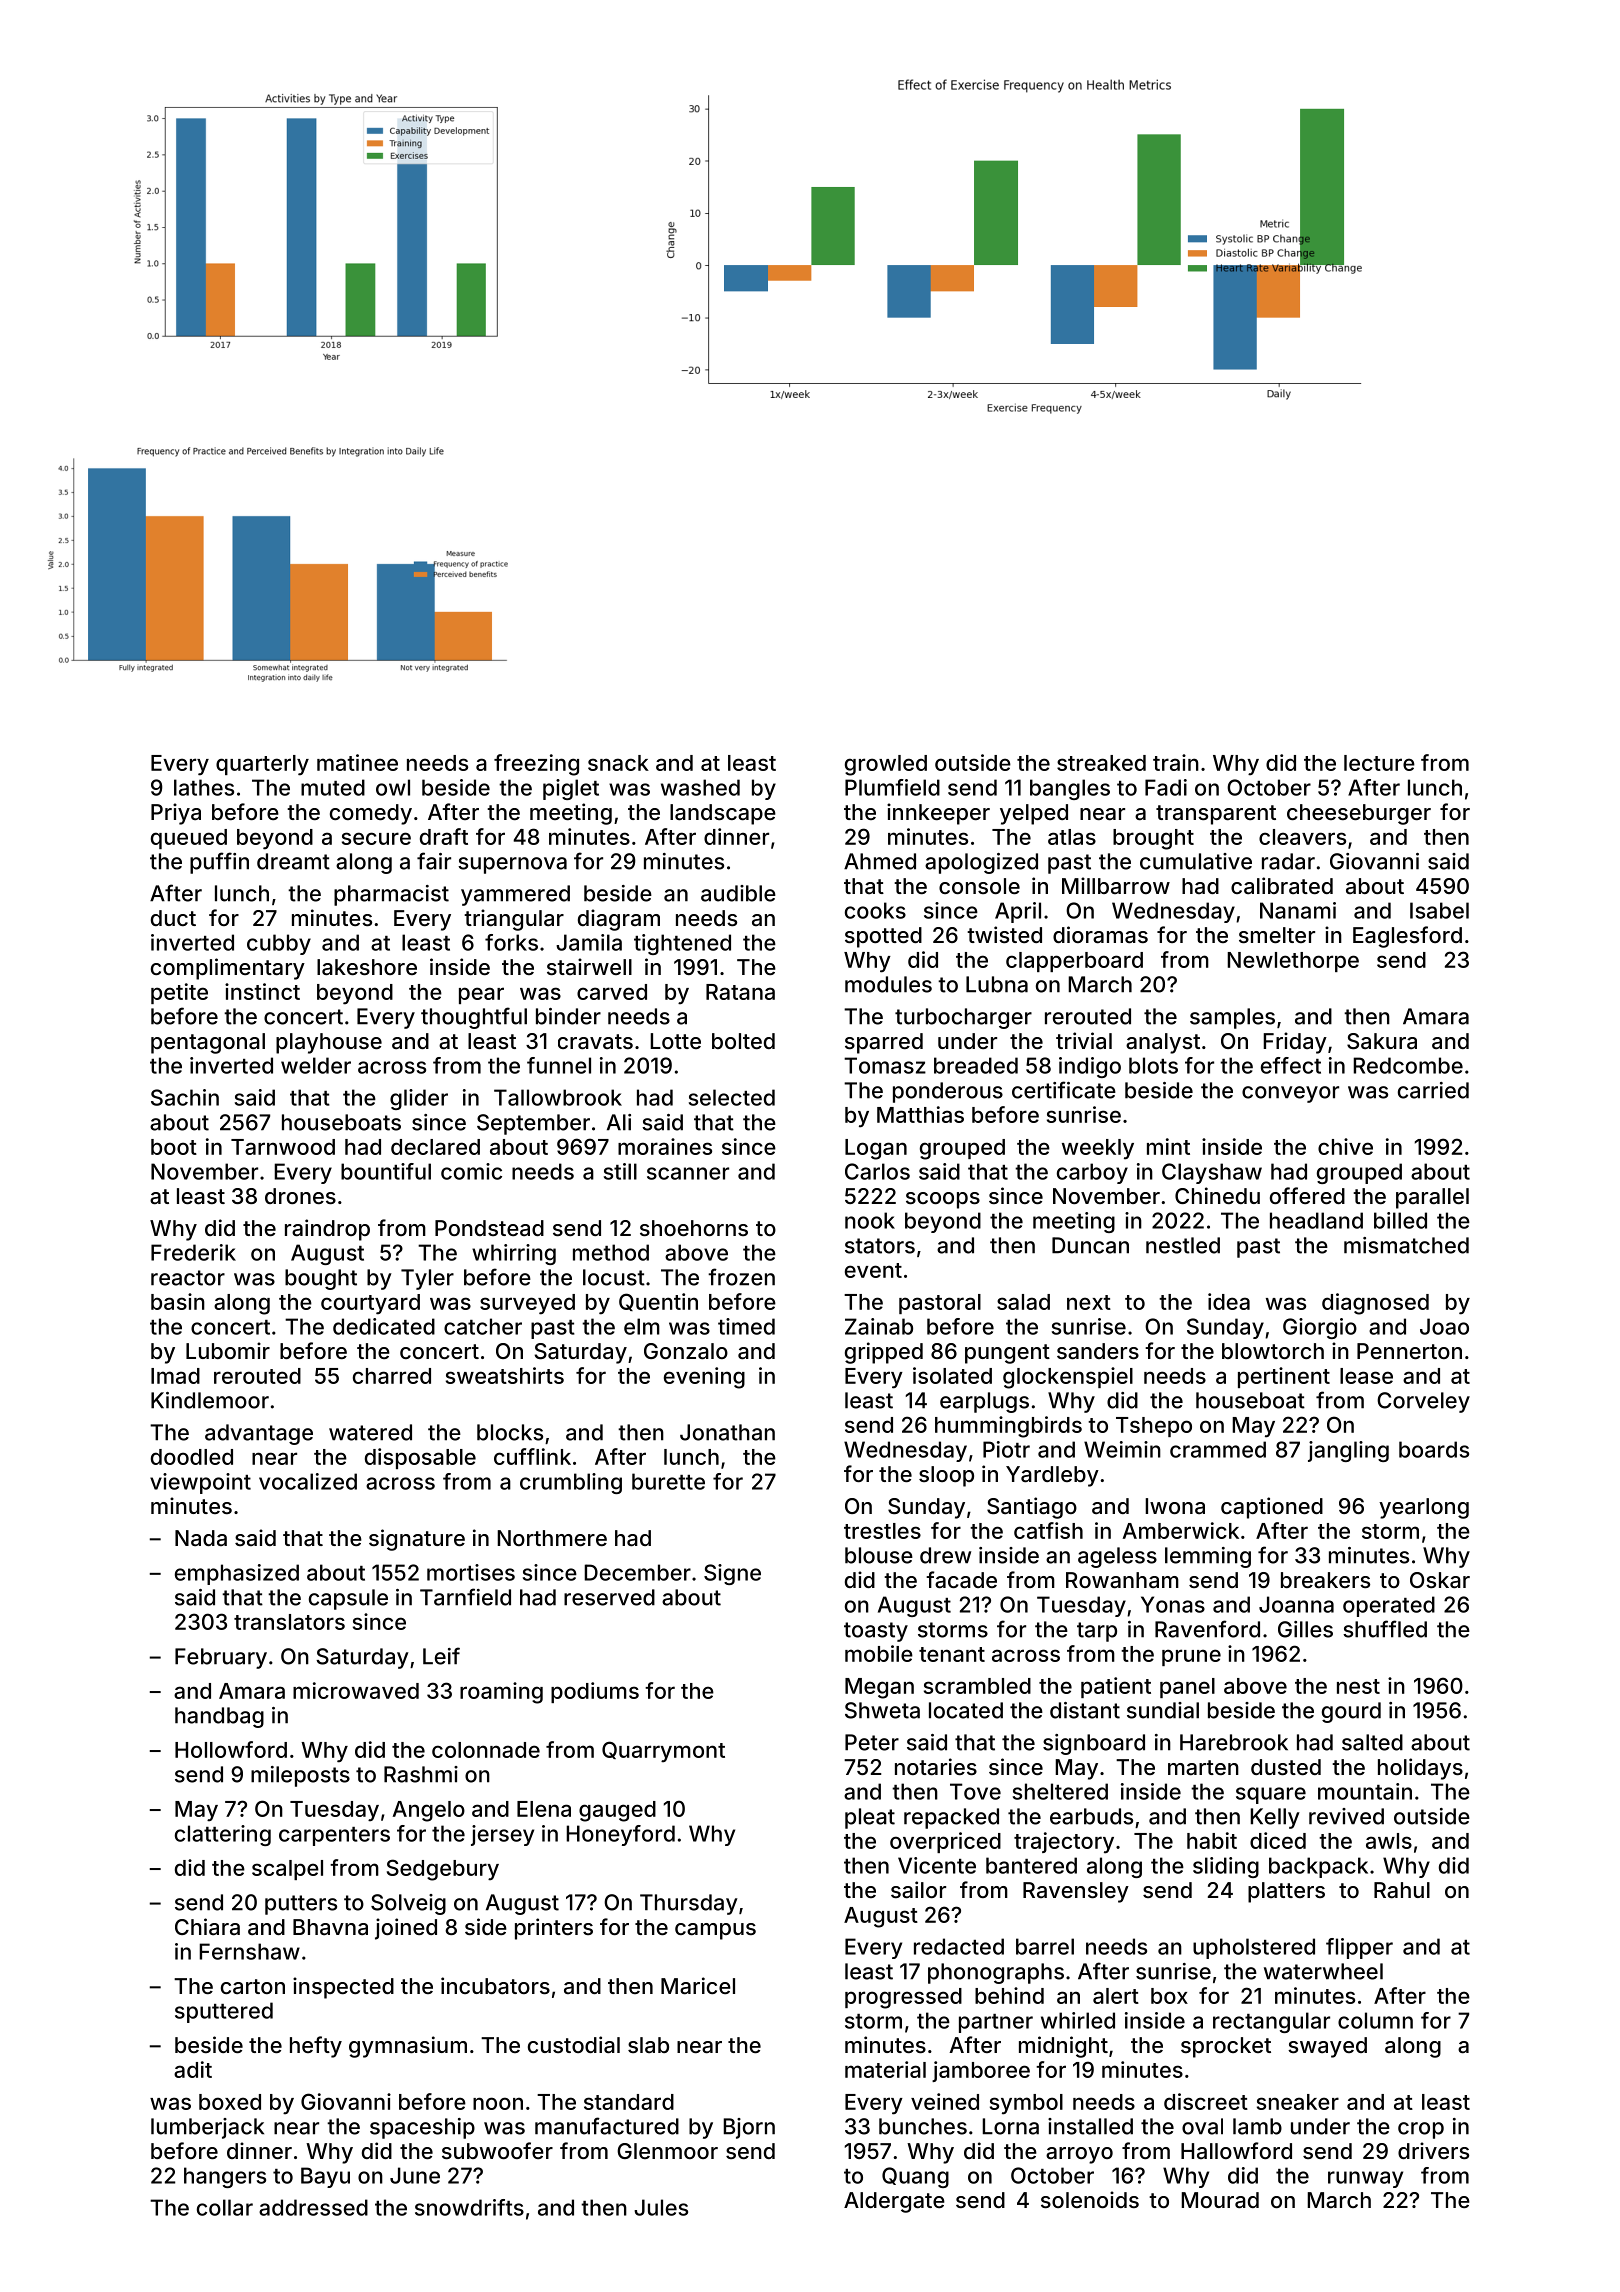 The width and height of the screenshot is (1620, 2292). I want to click on repacked, so click(951, 1818).
